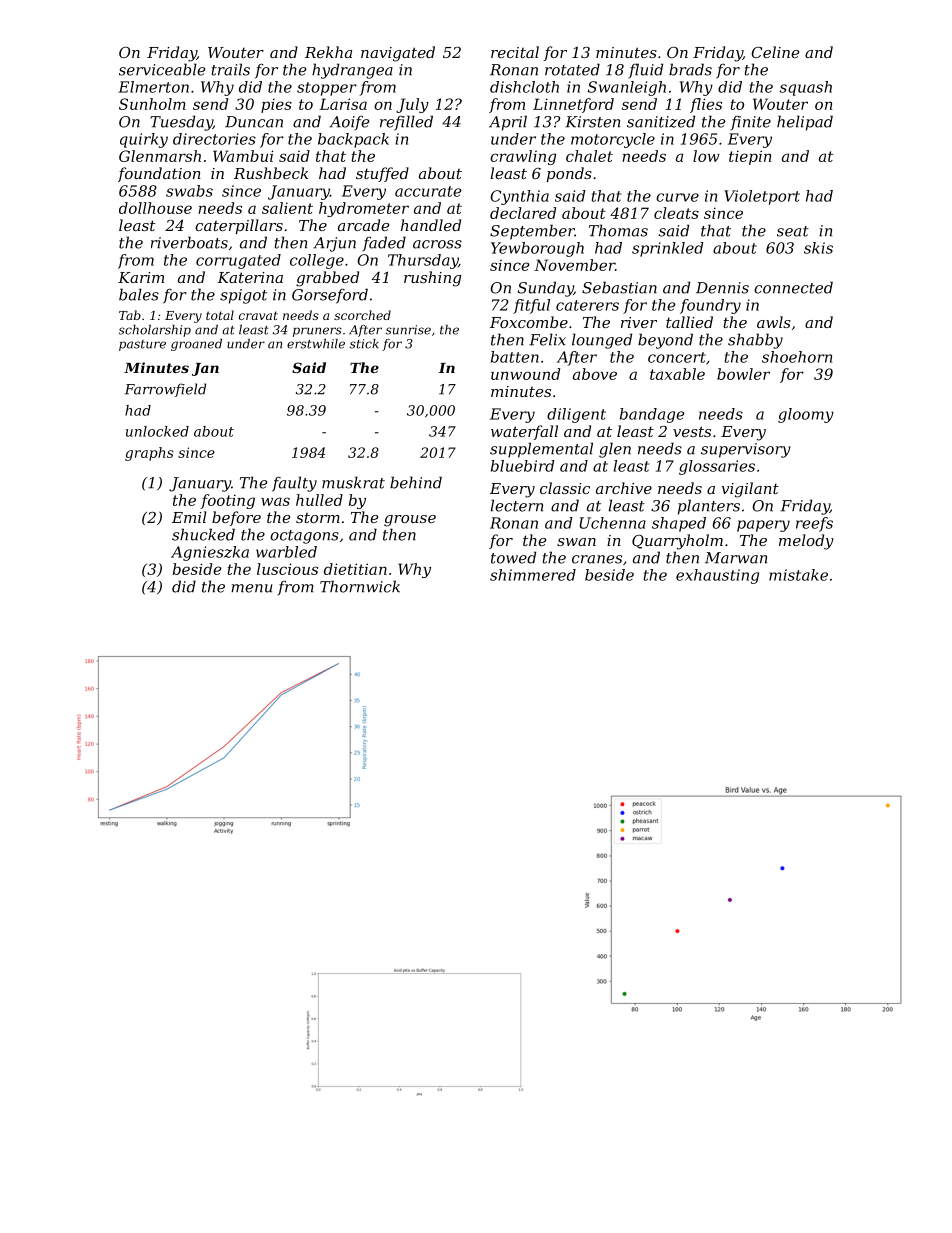  What do you see at coordinates (646, 70) in the page?
I see `fluid` at bounding box center [646, 70].
